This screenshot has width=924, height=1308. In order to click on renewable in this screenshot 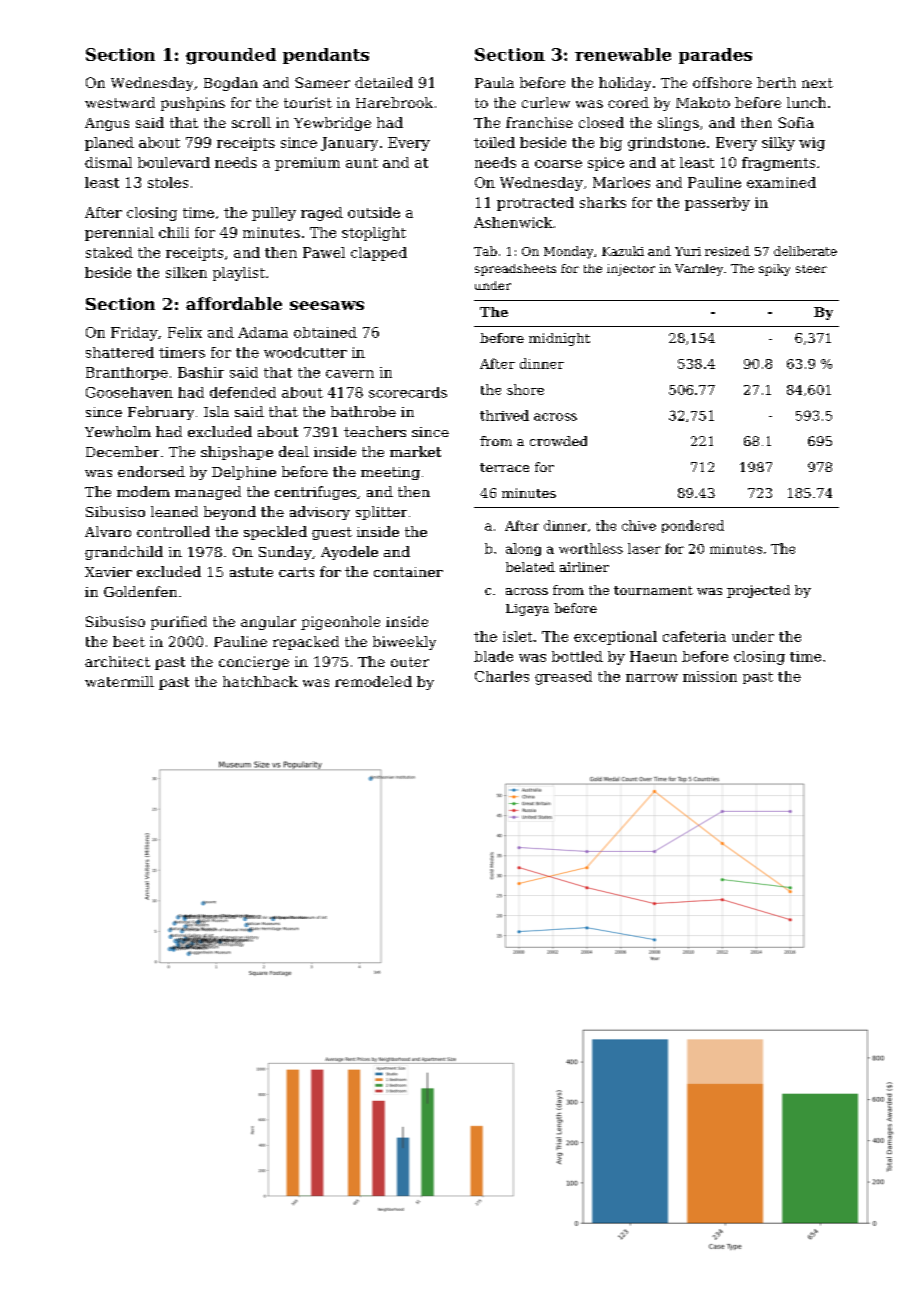, I will do `click(623, 54)`.
